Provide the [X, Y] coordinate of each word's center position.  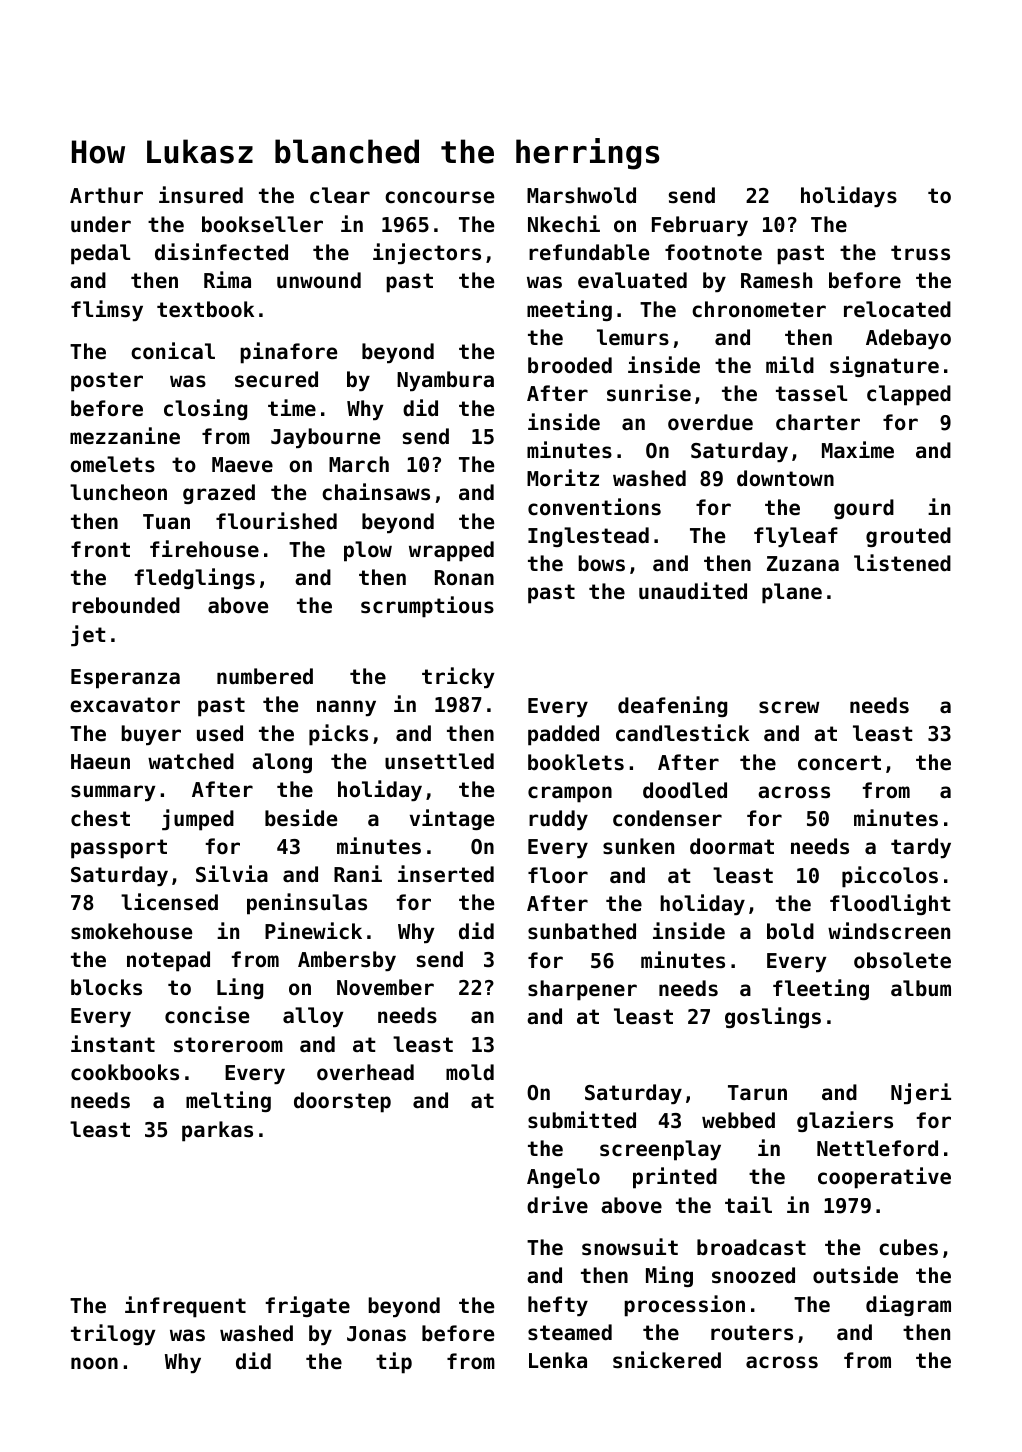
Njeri [921, 1093]
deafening [672, 706]
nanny [346, 708]
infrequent [185, 1307]
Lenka [558, 1360]
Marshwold [581, 195]
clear [340, 195]
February [700, 226]
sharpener [582, 990]
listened [902, 563]
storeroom [228, 1045]
